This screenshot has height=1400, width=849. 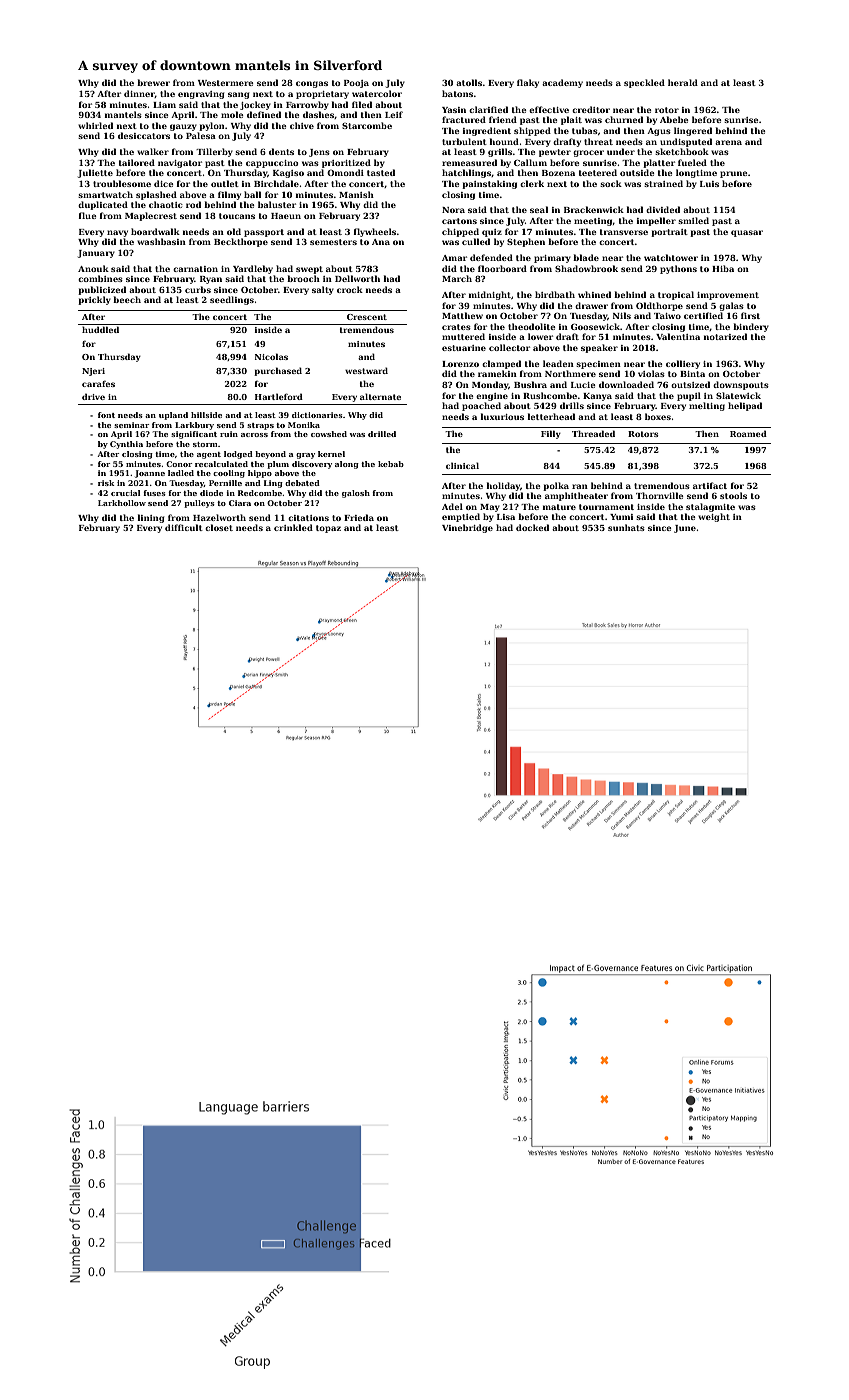 I want to click on westward, so click(x=366, y=370).
